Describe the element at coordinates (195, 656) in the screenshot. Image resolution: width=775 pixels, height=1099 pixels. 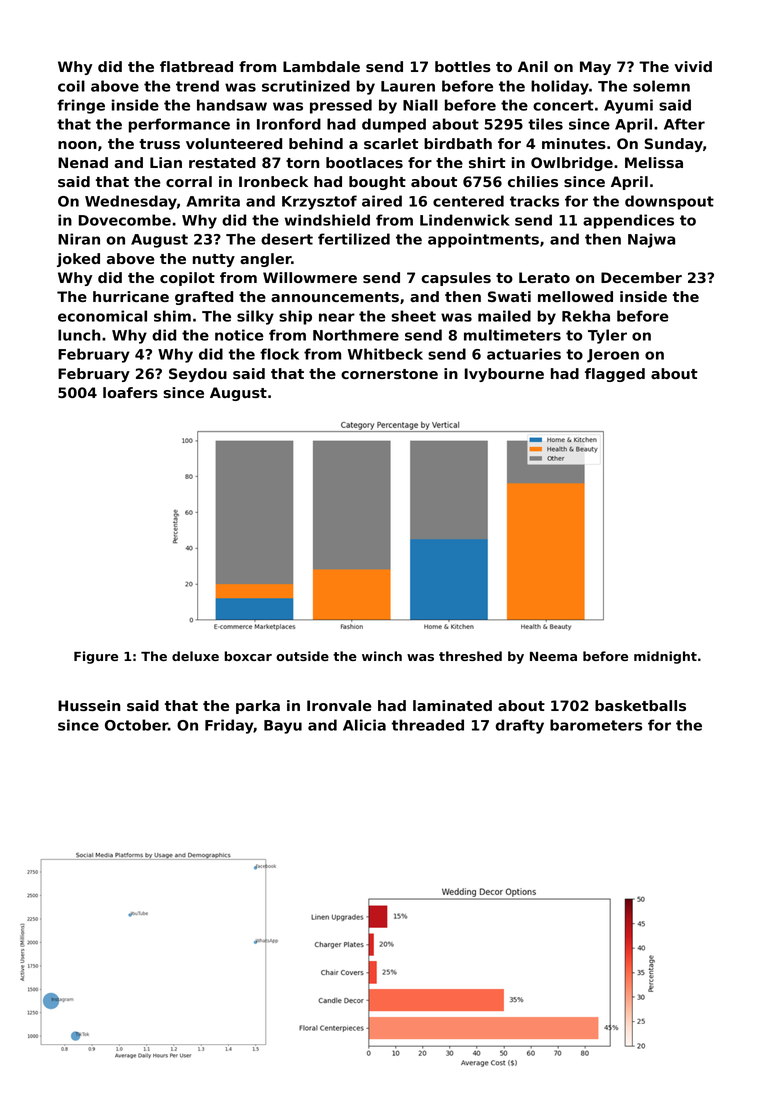
I see `deluxe` at that location.
